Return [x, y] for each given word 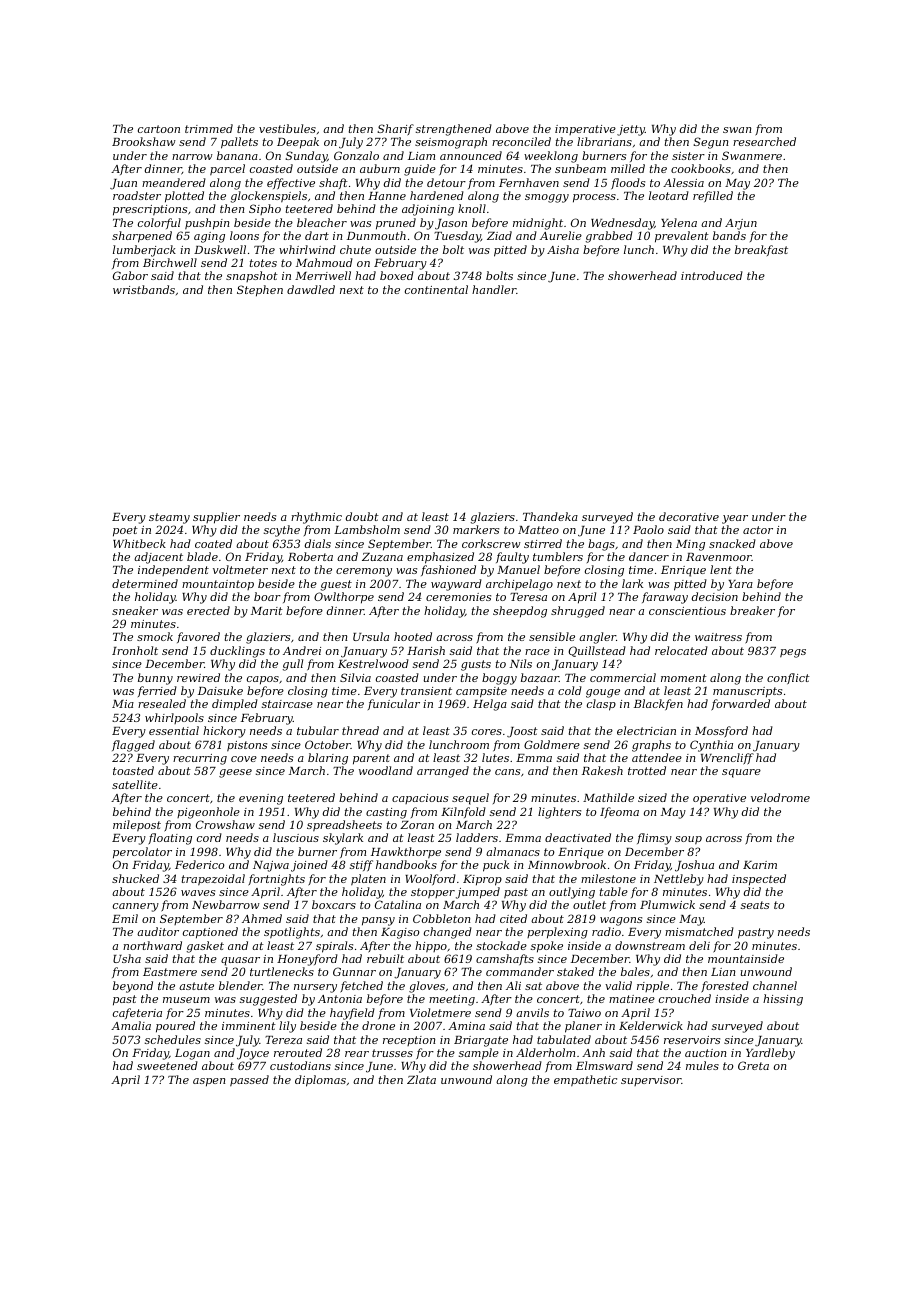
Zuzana [382, 557]
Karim [760, 865]
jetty [631, 130]
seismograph [451, 143]
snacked [732, 543]
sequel [470, 799]
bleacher [322, 222]
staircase [287, 704]
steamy [169, 518]
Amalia [131, 1025]
